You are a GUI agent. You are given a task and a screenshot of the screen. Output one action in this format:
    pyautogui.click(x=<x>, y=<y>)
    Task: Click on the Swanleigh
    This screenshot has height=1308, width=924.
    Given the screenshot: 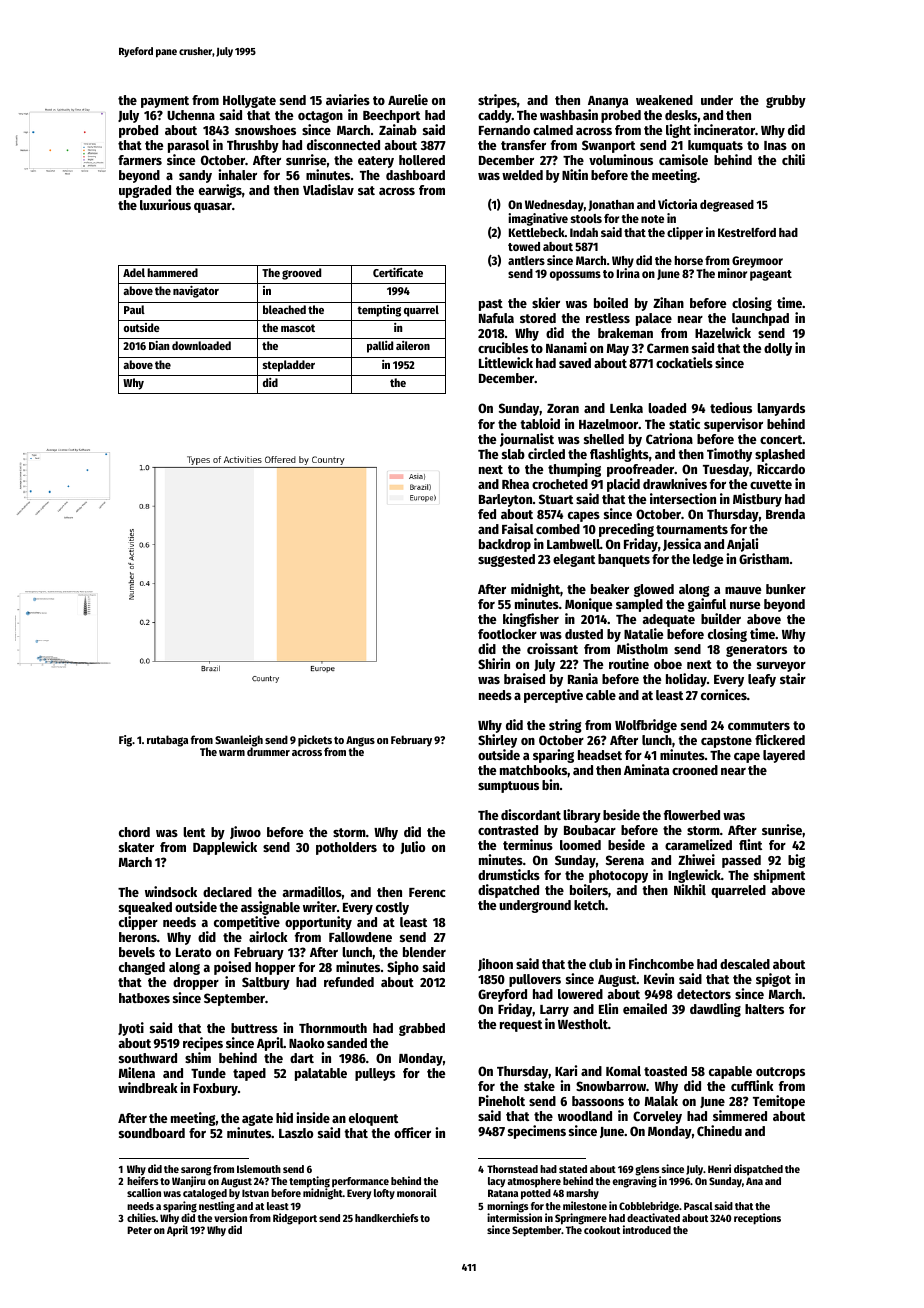 What is the action you would take?
    pyautogui.click(x=239, y=741)
